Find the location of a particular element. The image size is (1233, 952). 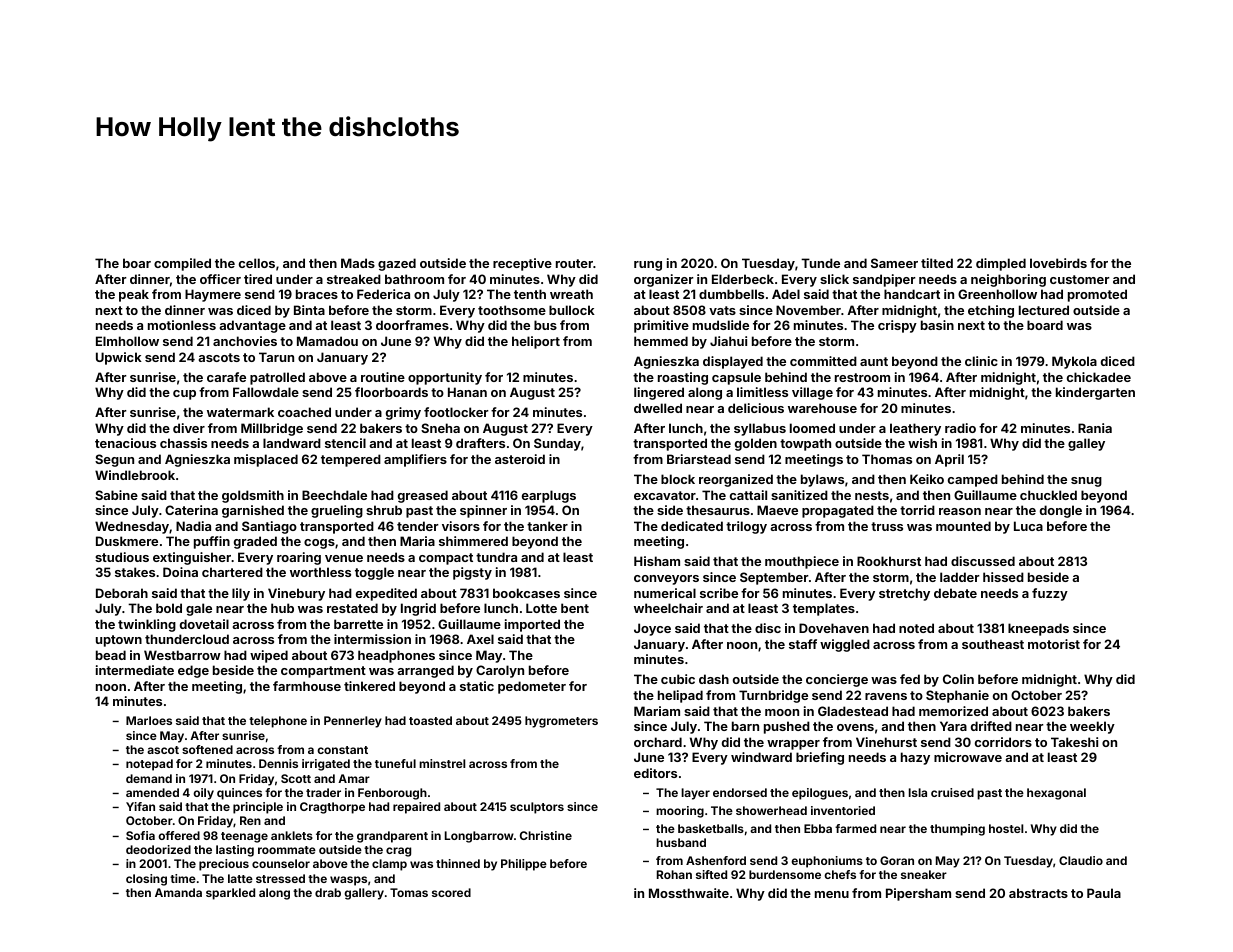

barrette is located at coordinates (358, 624).
